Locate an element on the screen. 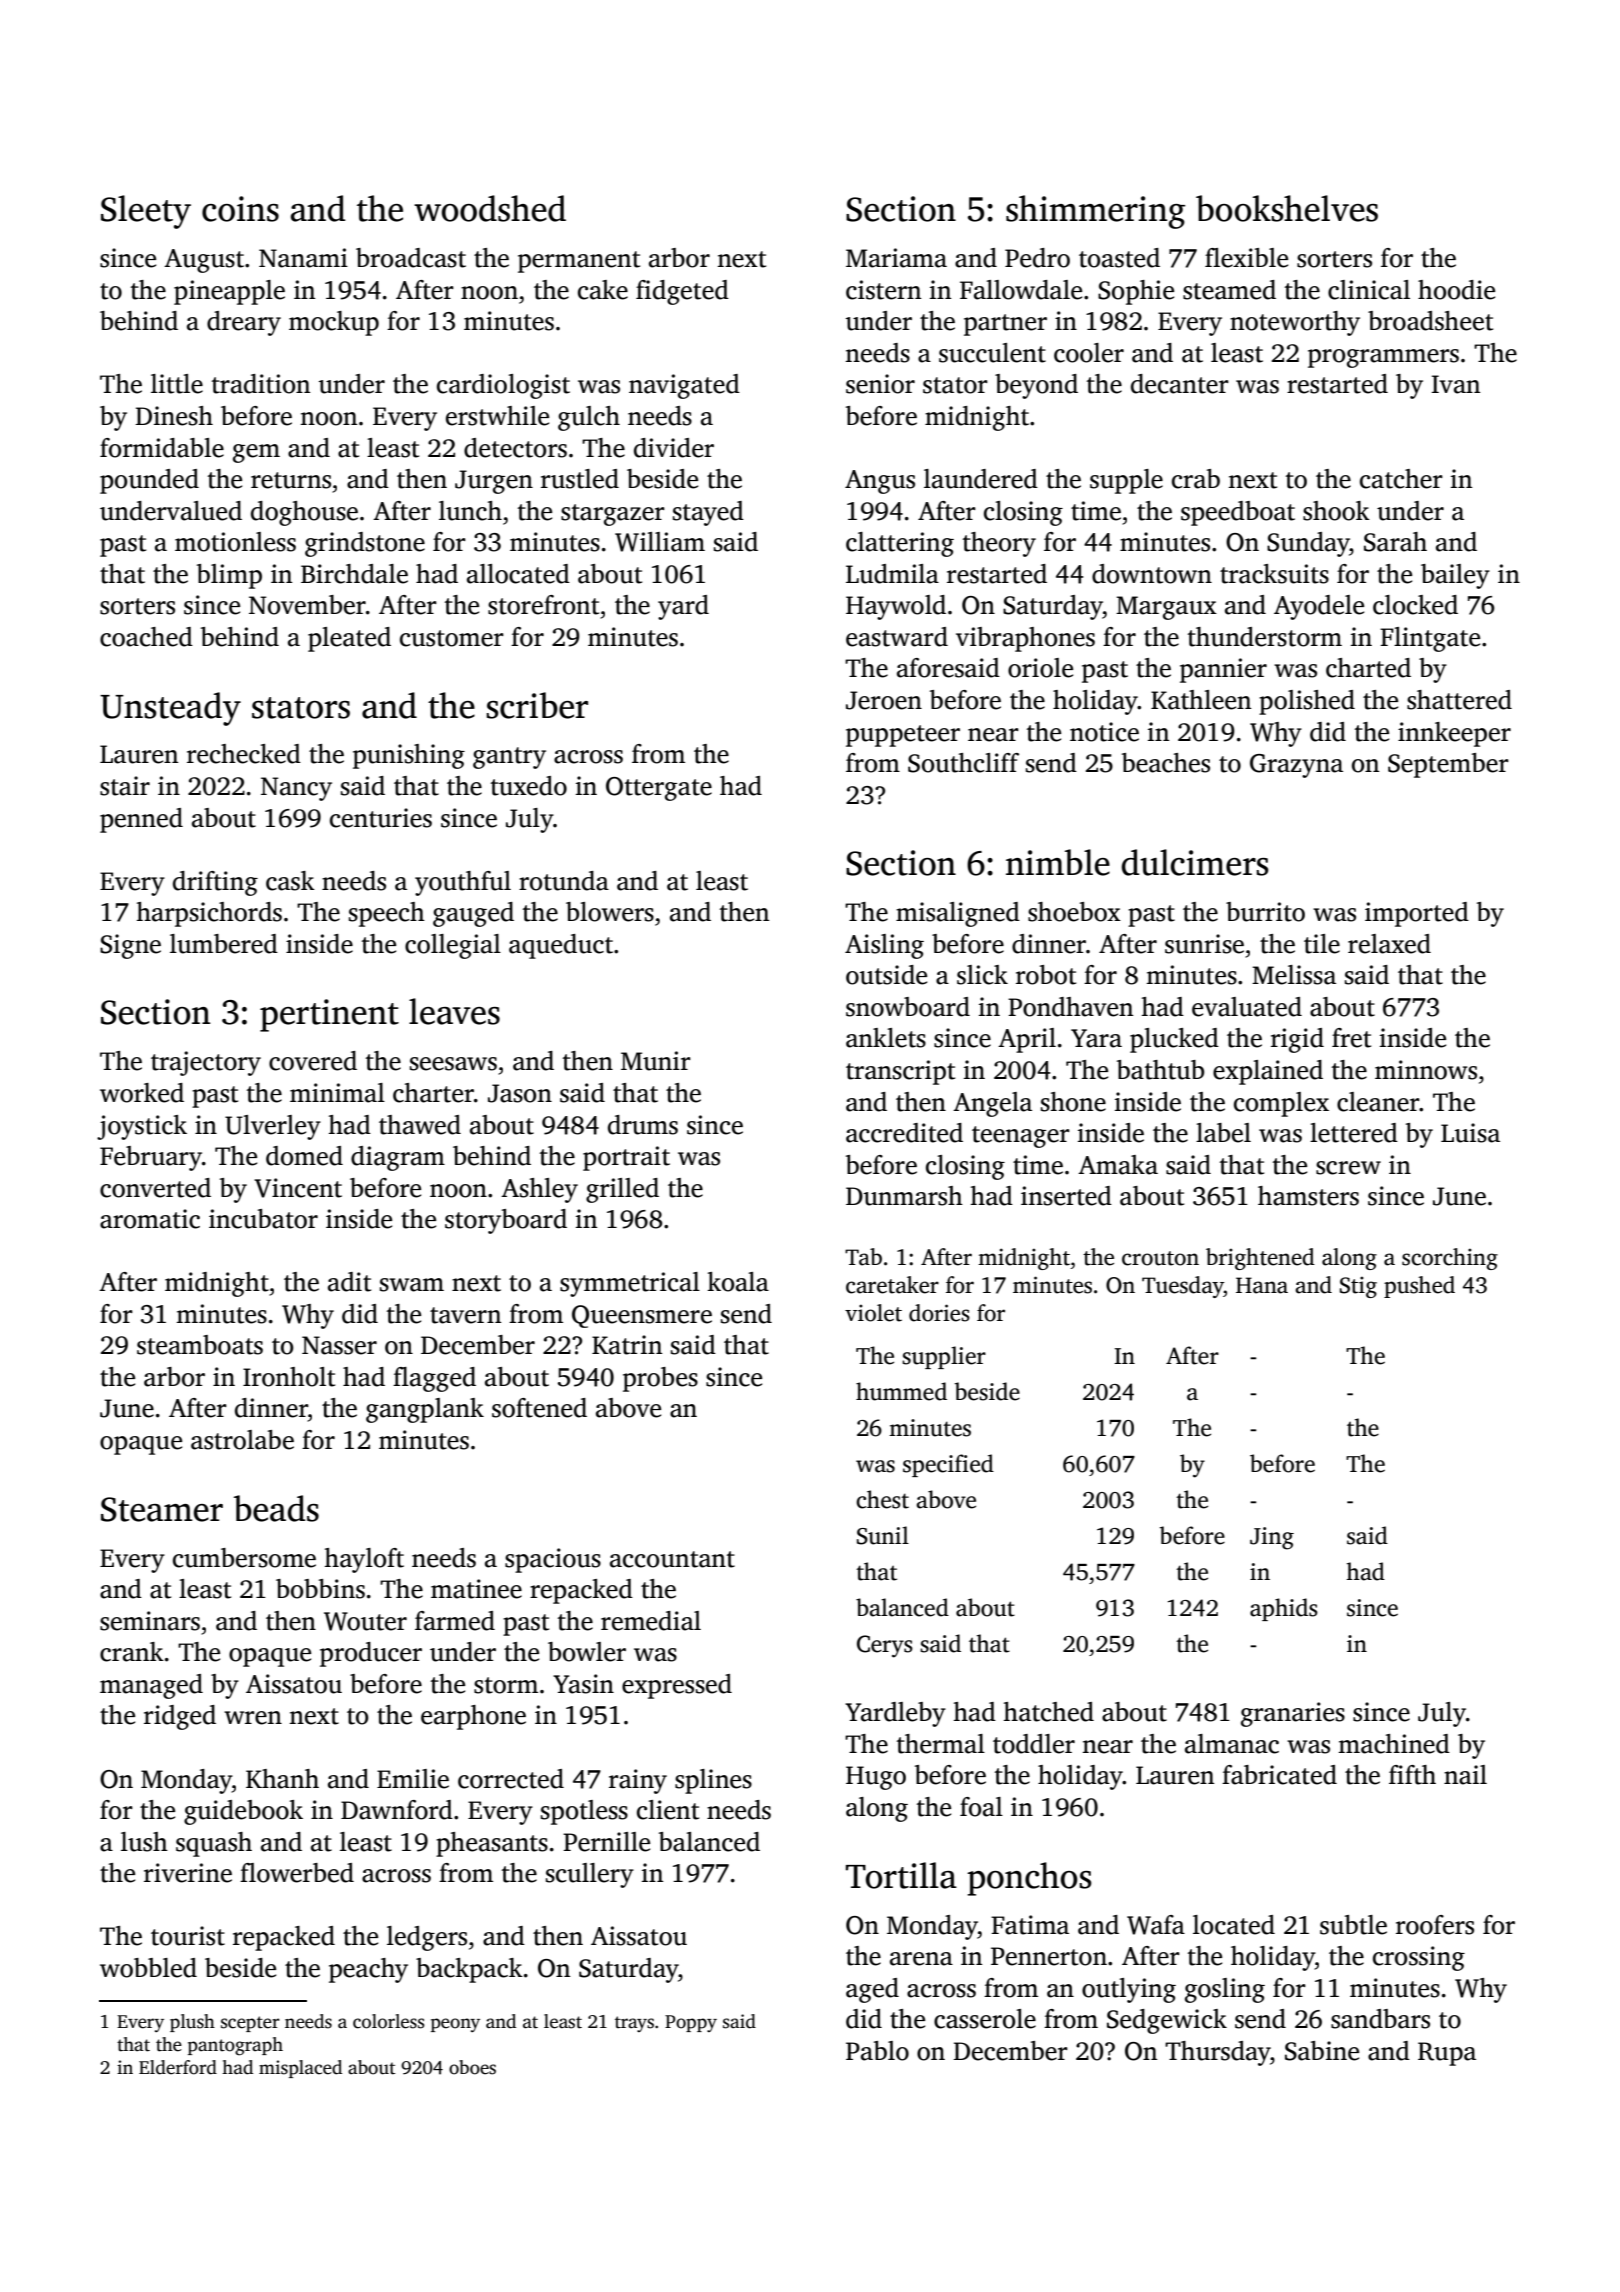  Luisa is located at coordinates (1470, 1133).
